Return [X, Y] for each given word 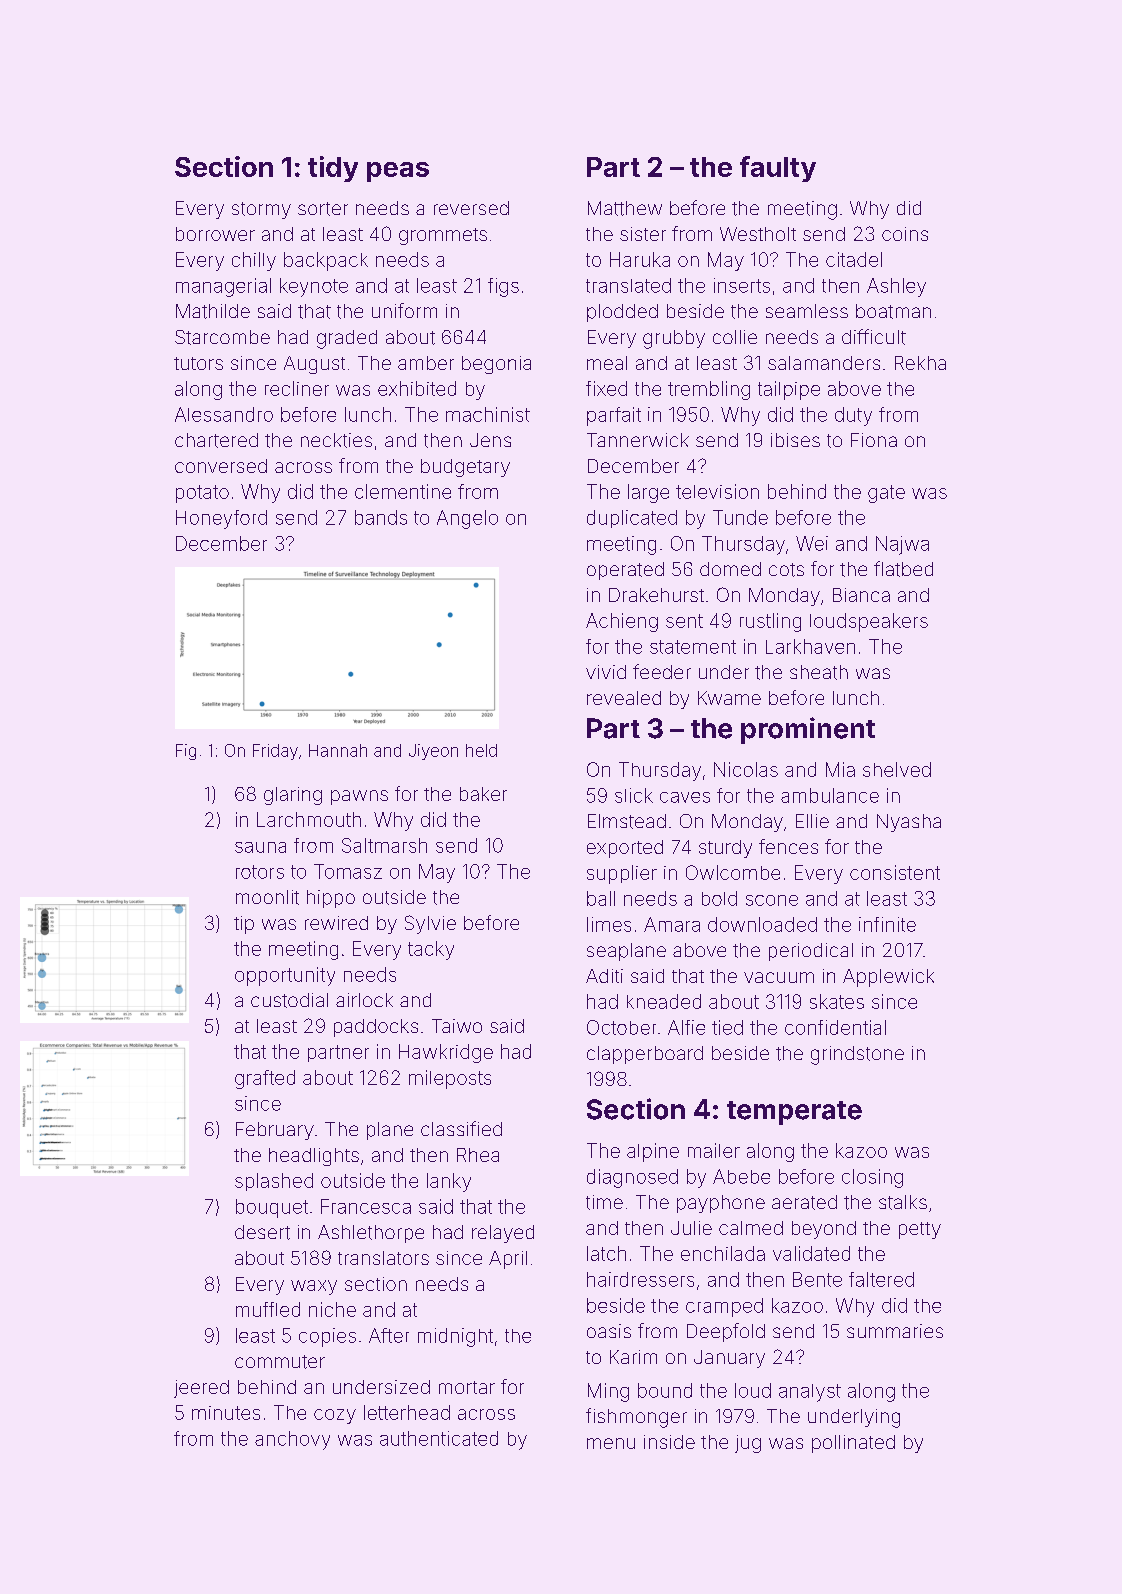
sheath [819, 672]
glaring [293, 796]
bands [381, 517]
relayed [503, 1234]
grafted [265, 1079]
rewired [336, 923]
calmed [751, 1228]
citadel [854, 259]
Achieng [622, 622]
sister [643, 234]
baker [483, 794]
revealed [624, 698]
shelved [897, 769]
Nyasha [909, 823]
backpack [326, 261]
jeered [201, 1389]
